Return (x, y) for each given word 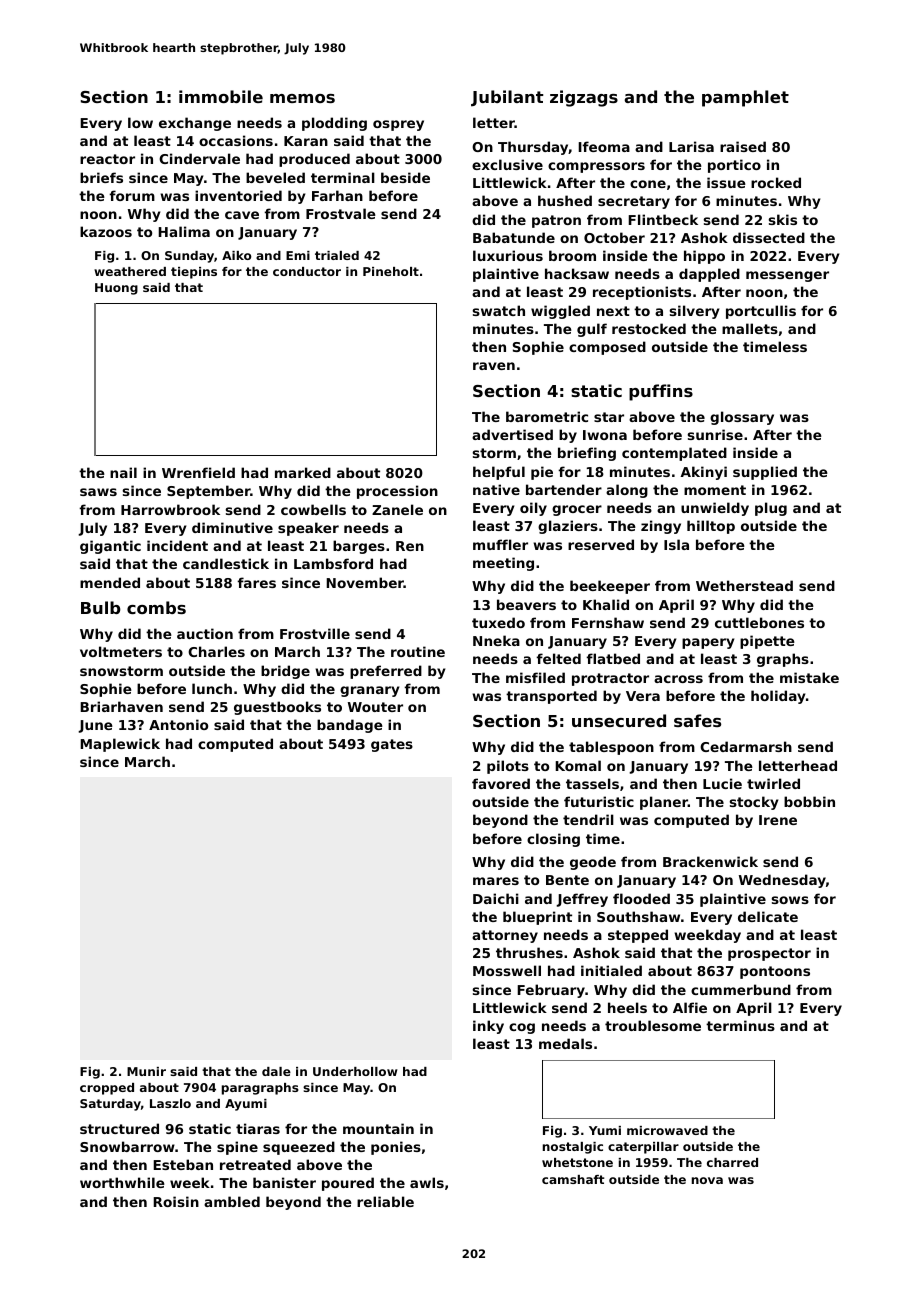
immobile (221, 96)
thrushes (529, 952)
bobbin (809, 801)
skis (783, 219)
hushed (565, 200)
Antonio (178, 724)
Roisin (176, 1201)
